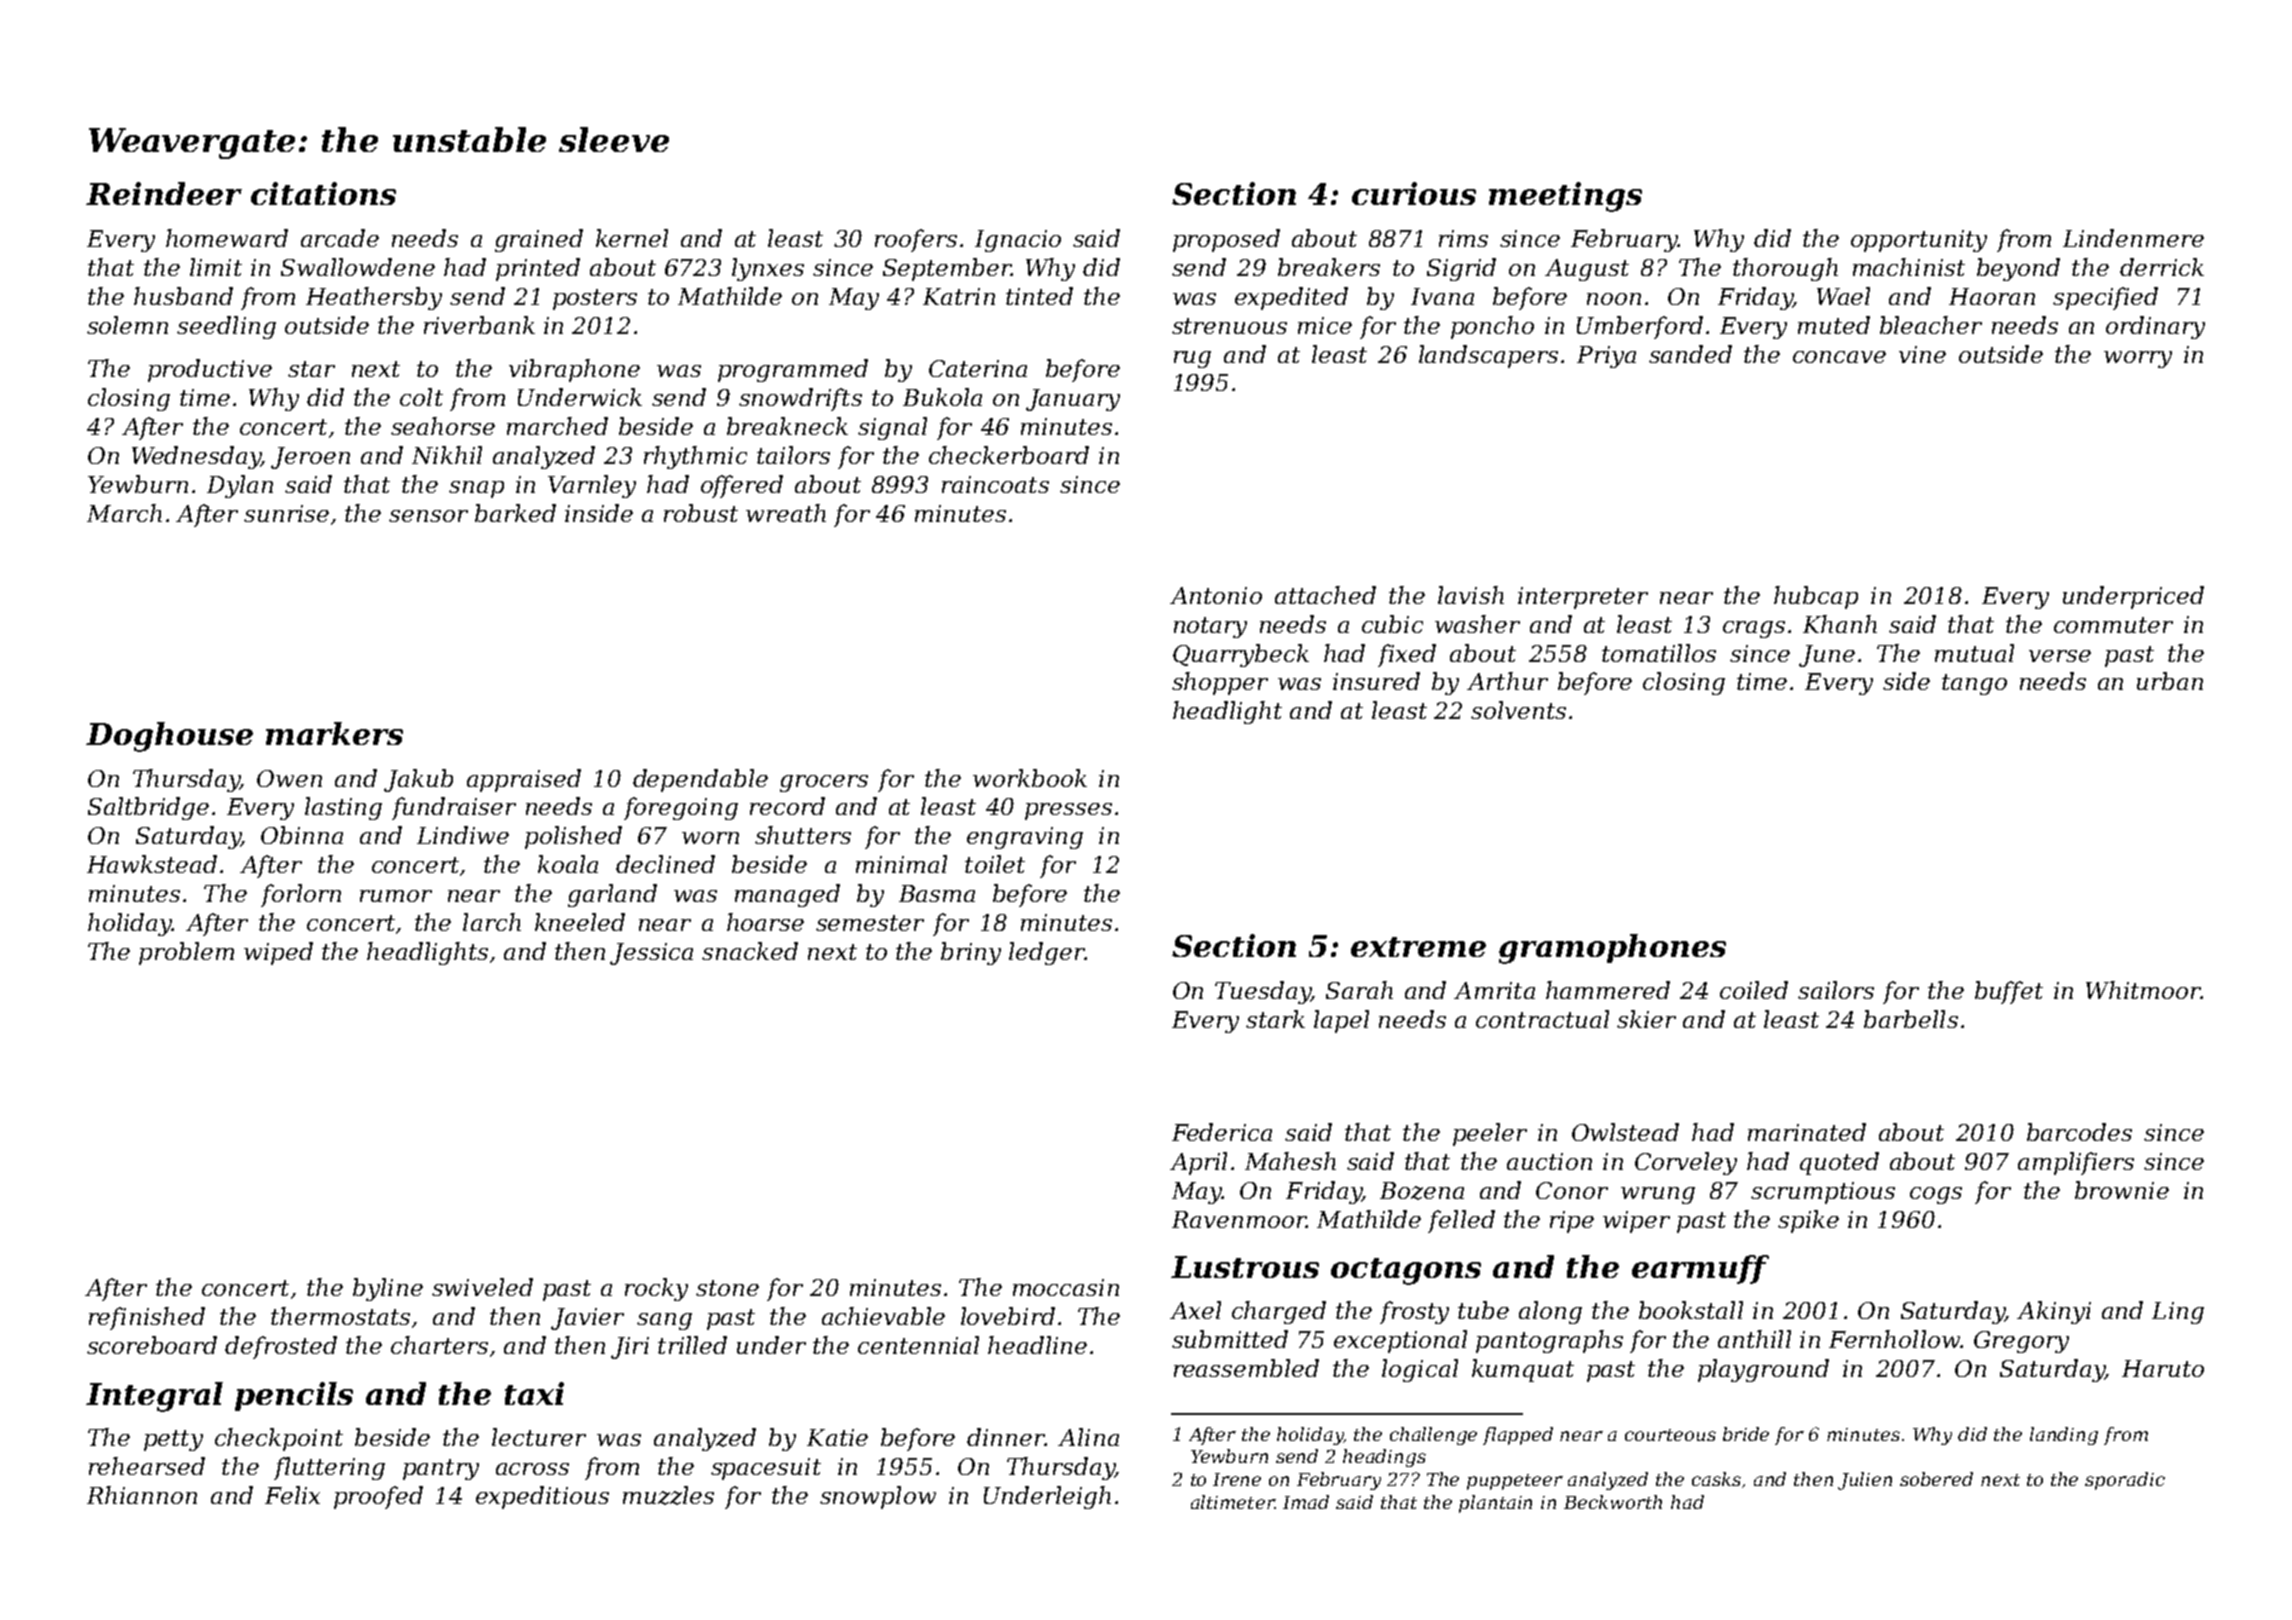  I want to click on citations, so click(323, 193).
